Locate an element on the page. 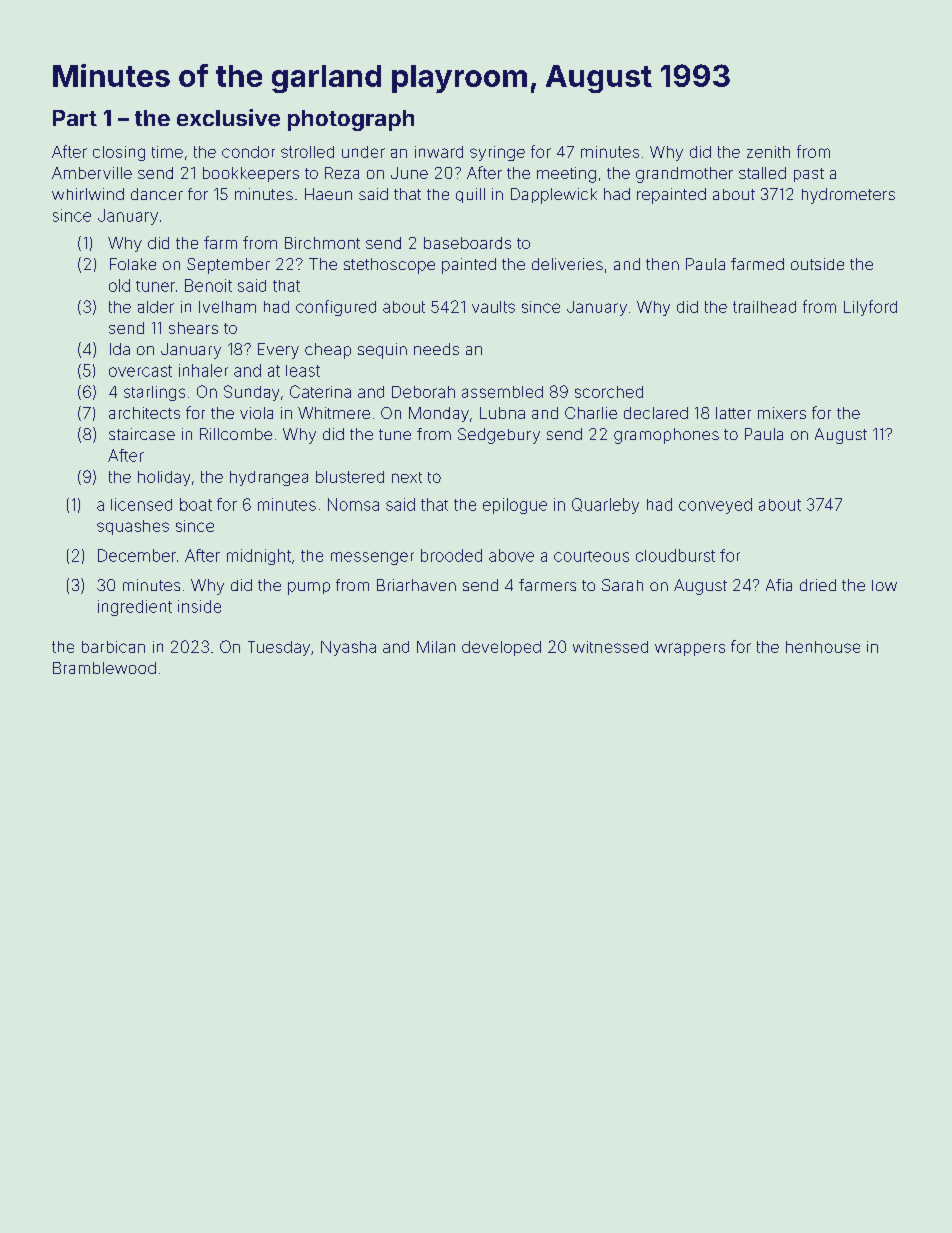 This image has height=1233, width=952. zenith is located at coordinates (768, 152).
